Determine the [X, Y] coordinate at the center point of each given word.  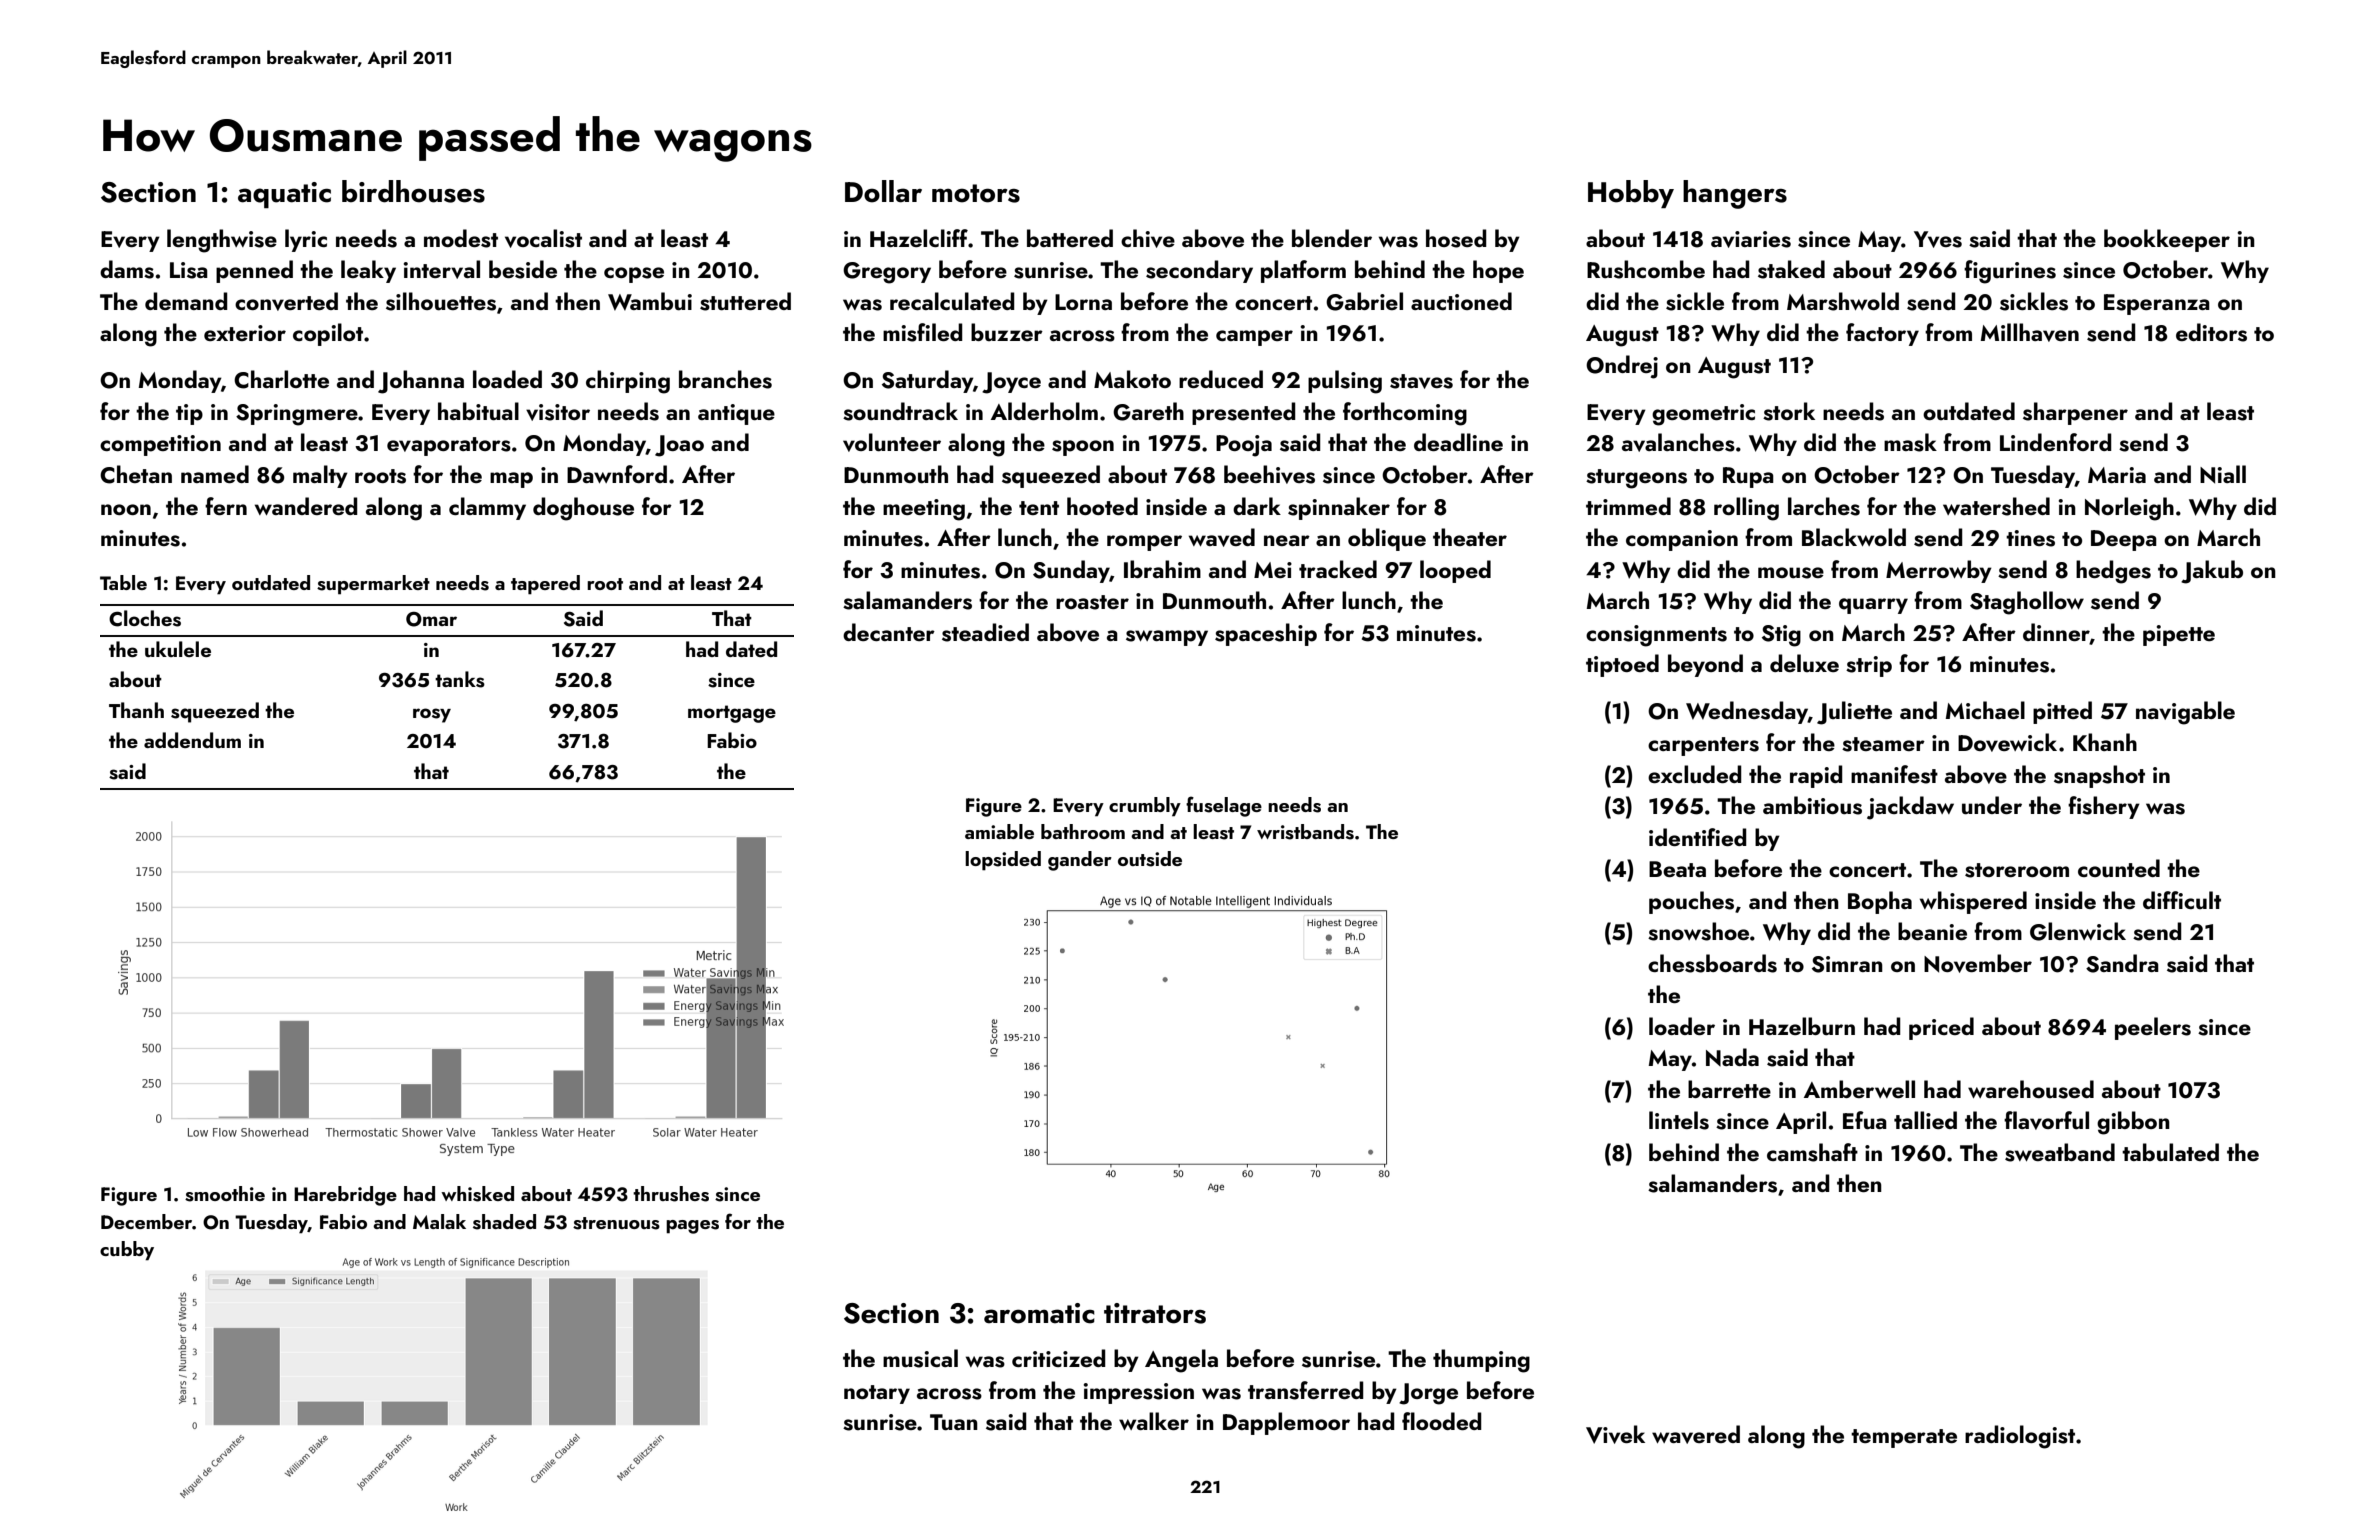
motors [976, 193]
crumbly [1145, 807]
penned [254, 271]
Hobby [1631, 194]
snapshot [2099, 776]
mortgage [732, 714]
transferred [1306, 1390]
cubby [127, 1251]
